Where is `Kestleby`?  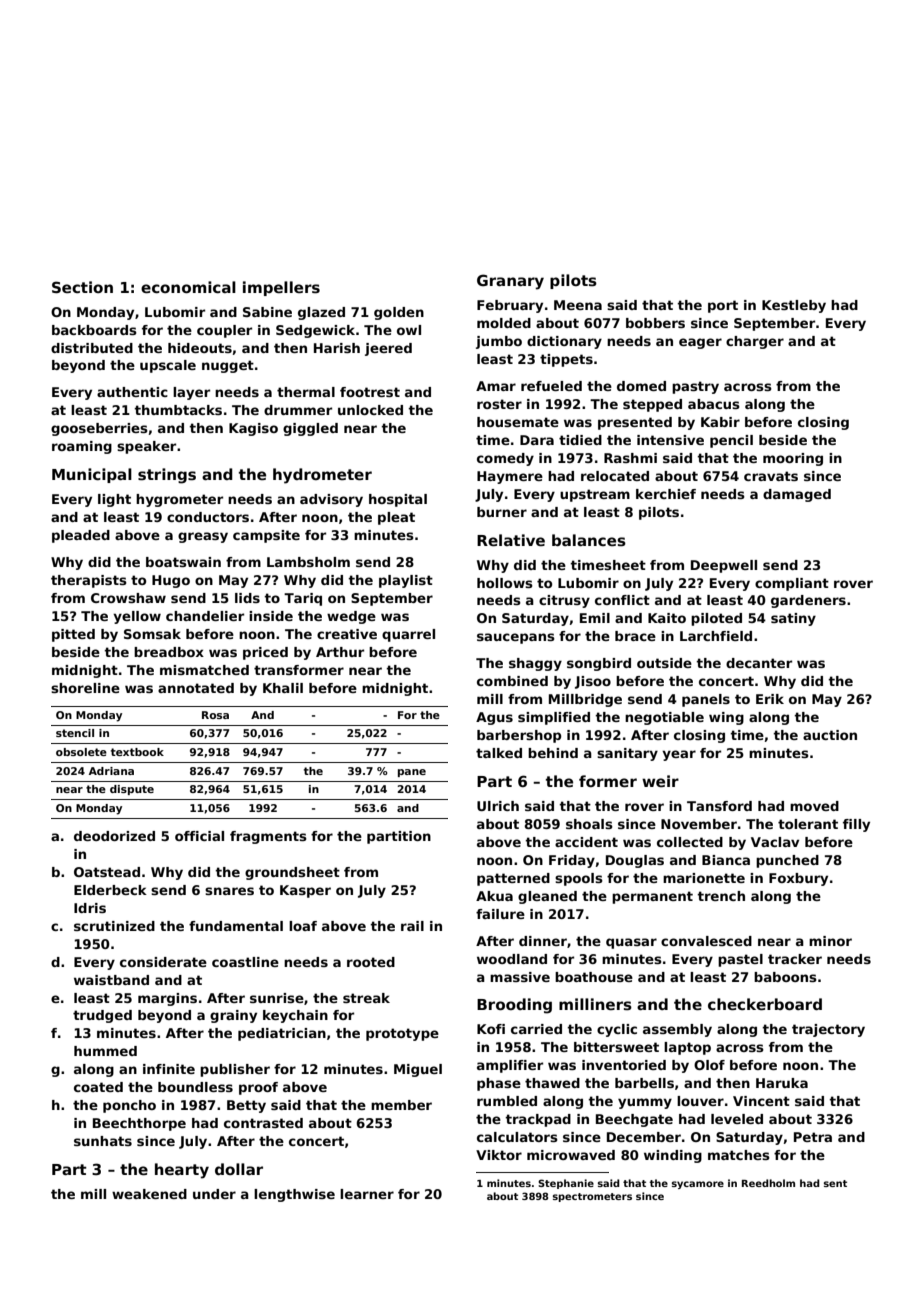 Kestleby is located at coordinates (794, 306).
